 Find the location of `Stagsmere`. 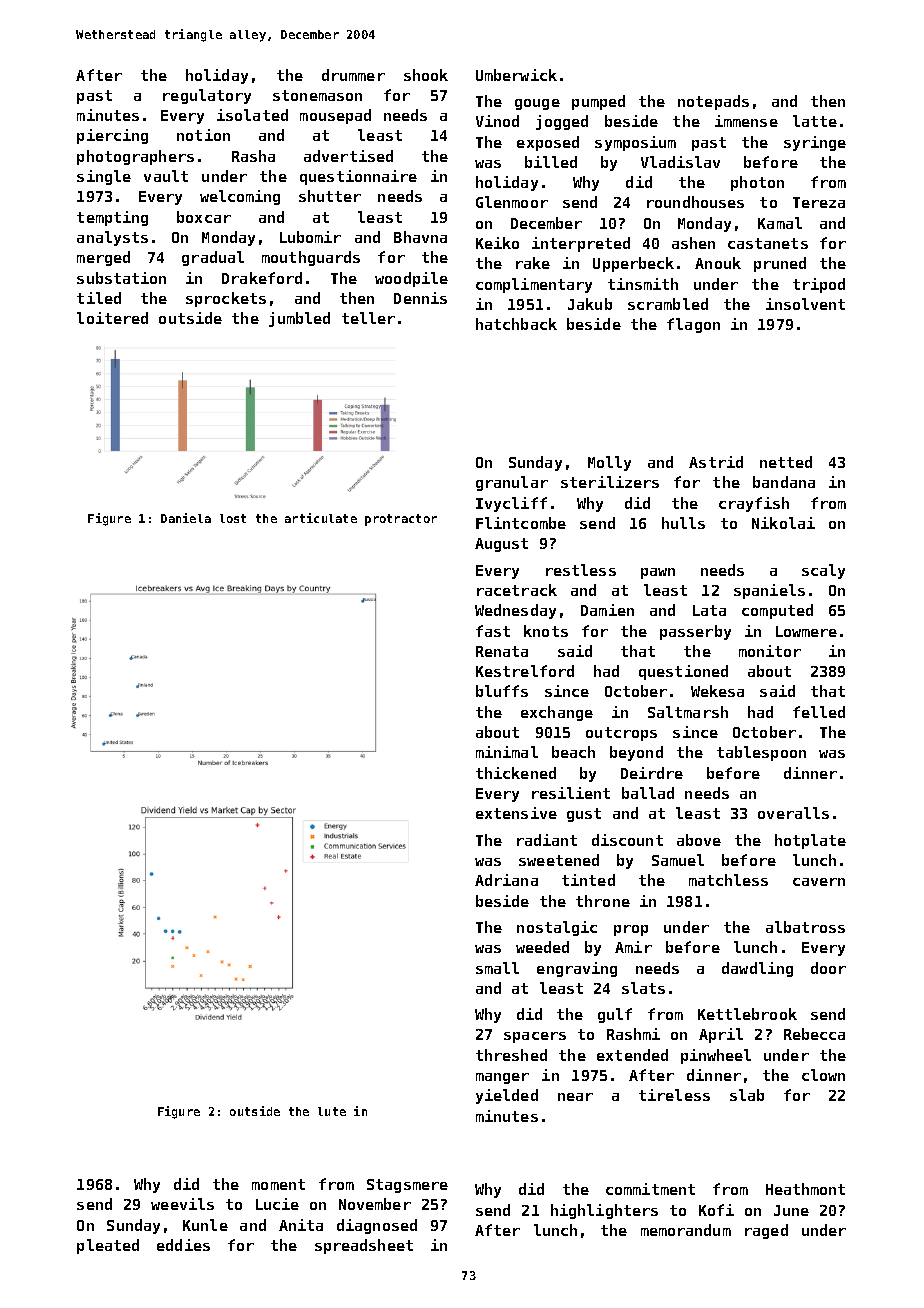

Stagsmere is located at coordinates (407, 1186).
